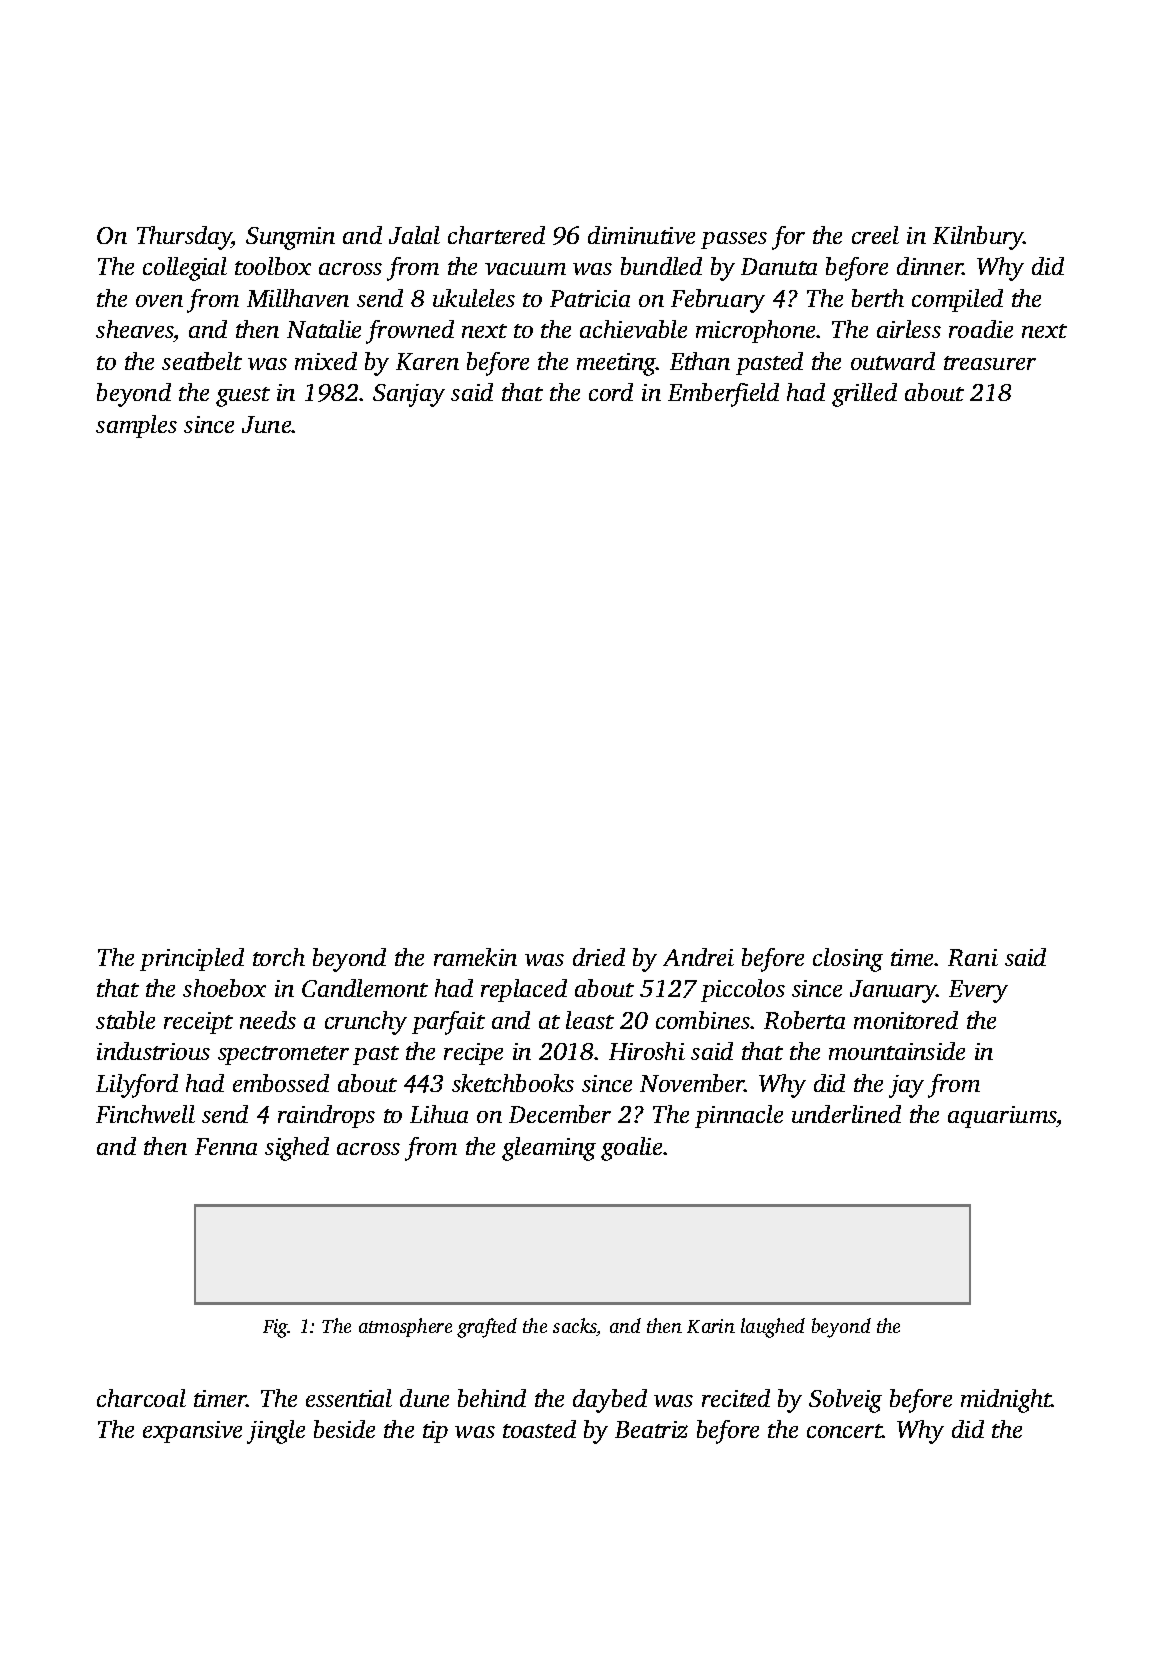  Describe the element at coordinates (878, 298) in the image. I see `berth` at that location.
